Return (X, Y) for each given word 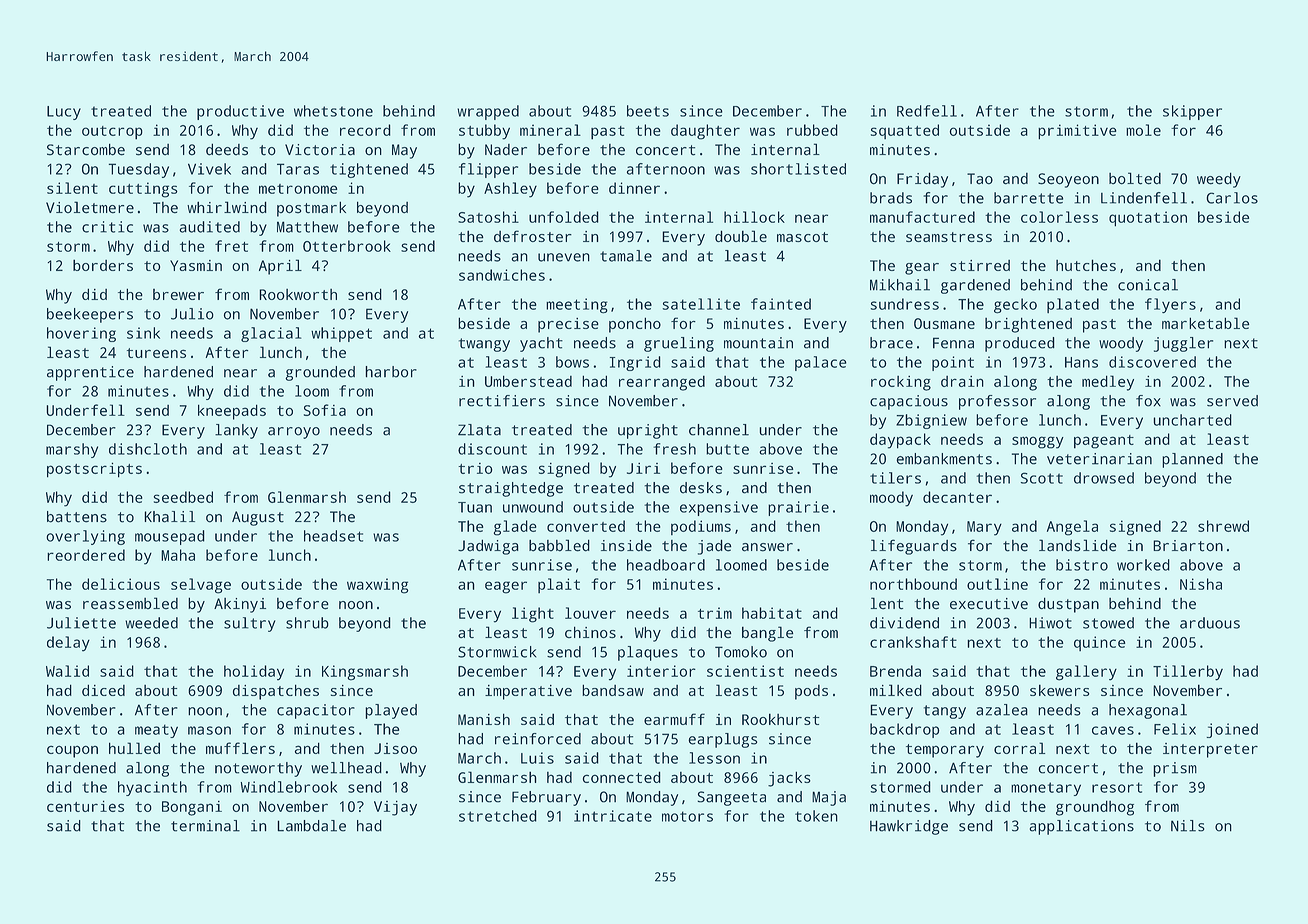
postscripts (94, 470)
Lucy (64, 113)
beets (648, 111)
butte (727, 449)
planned (1192, 460)
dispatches (276, 692)
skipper (1192, 112)
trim (715, 613)
